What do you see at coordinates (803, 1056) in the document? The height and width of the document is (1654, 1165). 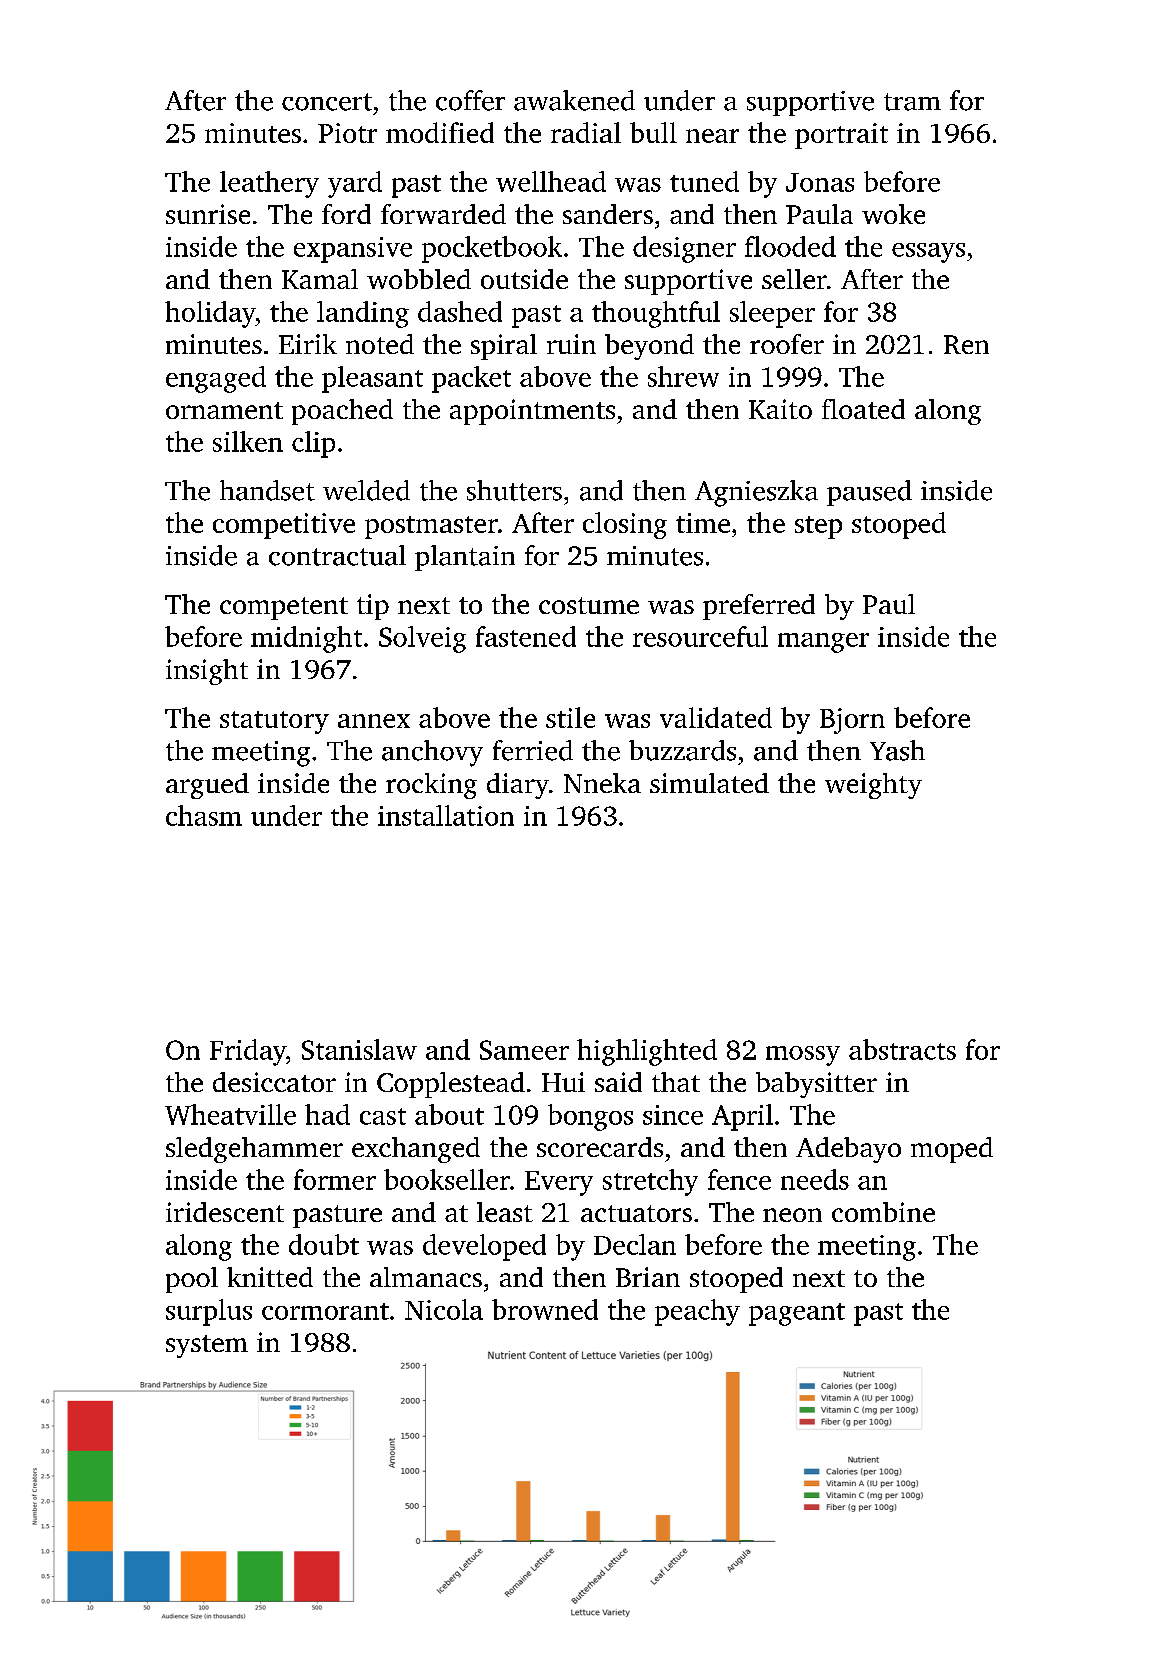 I see `mossy` at bounding box center [803, 1056].
